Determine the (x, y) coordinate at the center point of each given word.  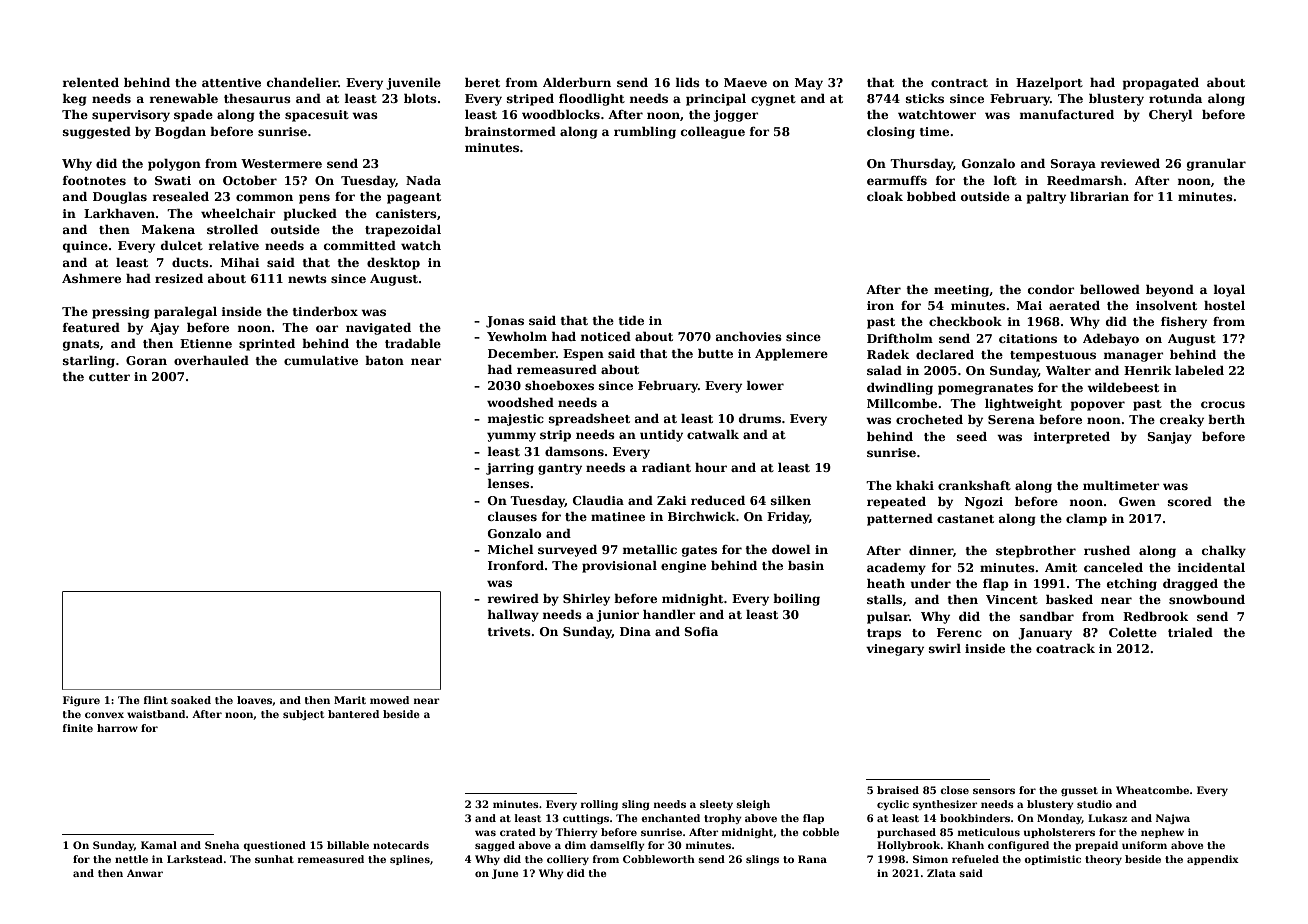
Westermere (281, 163)
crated (518, 832)
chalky (1224, 552)
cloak (885, 196)
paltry (1046, 198)
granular (1216, 165)
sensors (994, 791)
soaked (191, 700)
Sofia (701, 631)
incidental (1211, 567)
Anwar (145, 873)
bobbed (931, 196)
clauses (512, 516)
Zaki (672, 500)
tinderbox (325, 311)
